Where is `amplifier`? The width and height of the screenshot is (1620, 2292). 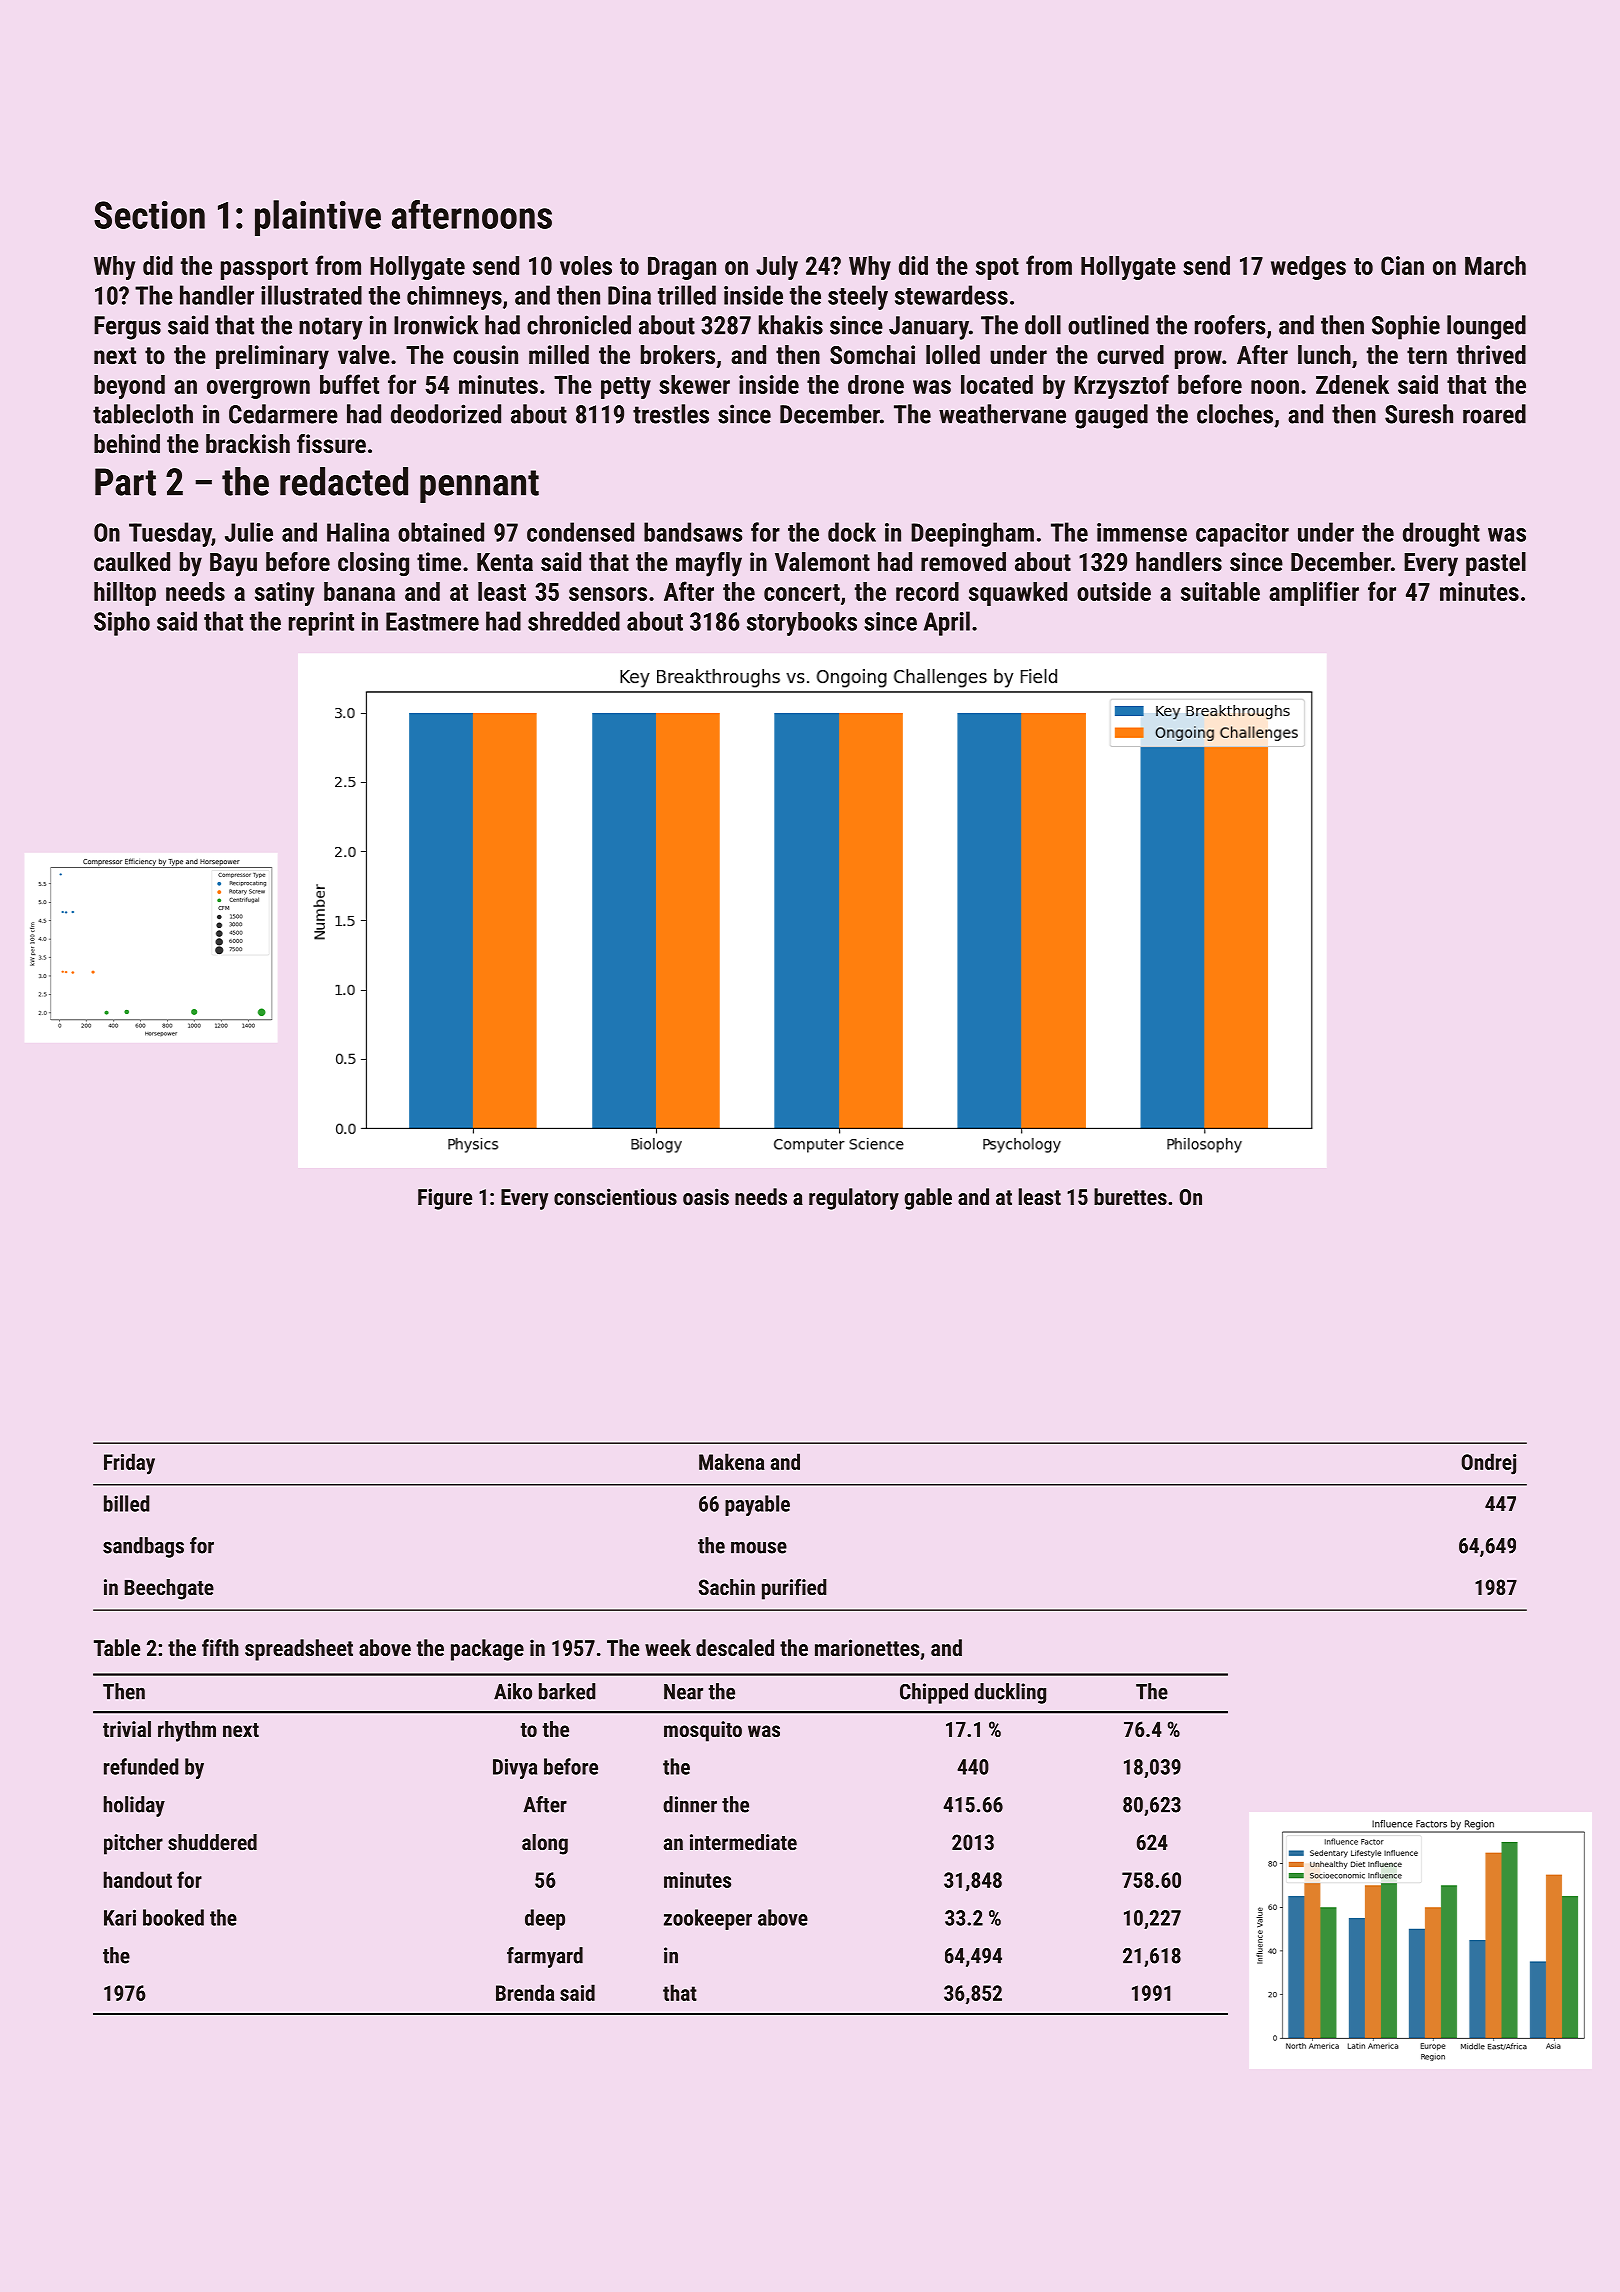
amplifier is located at coordinates (1314, 593).
